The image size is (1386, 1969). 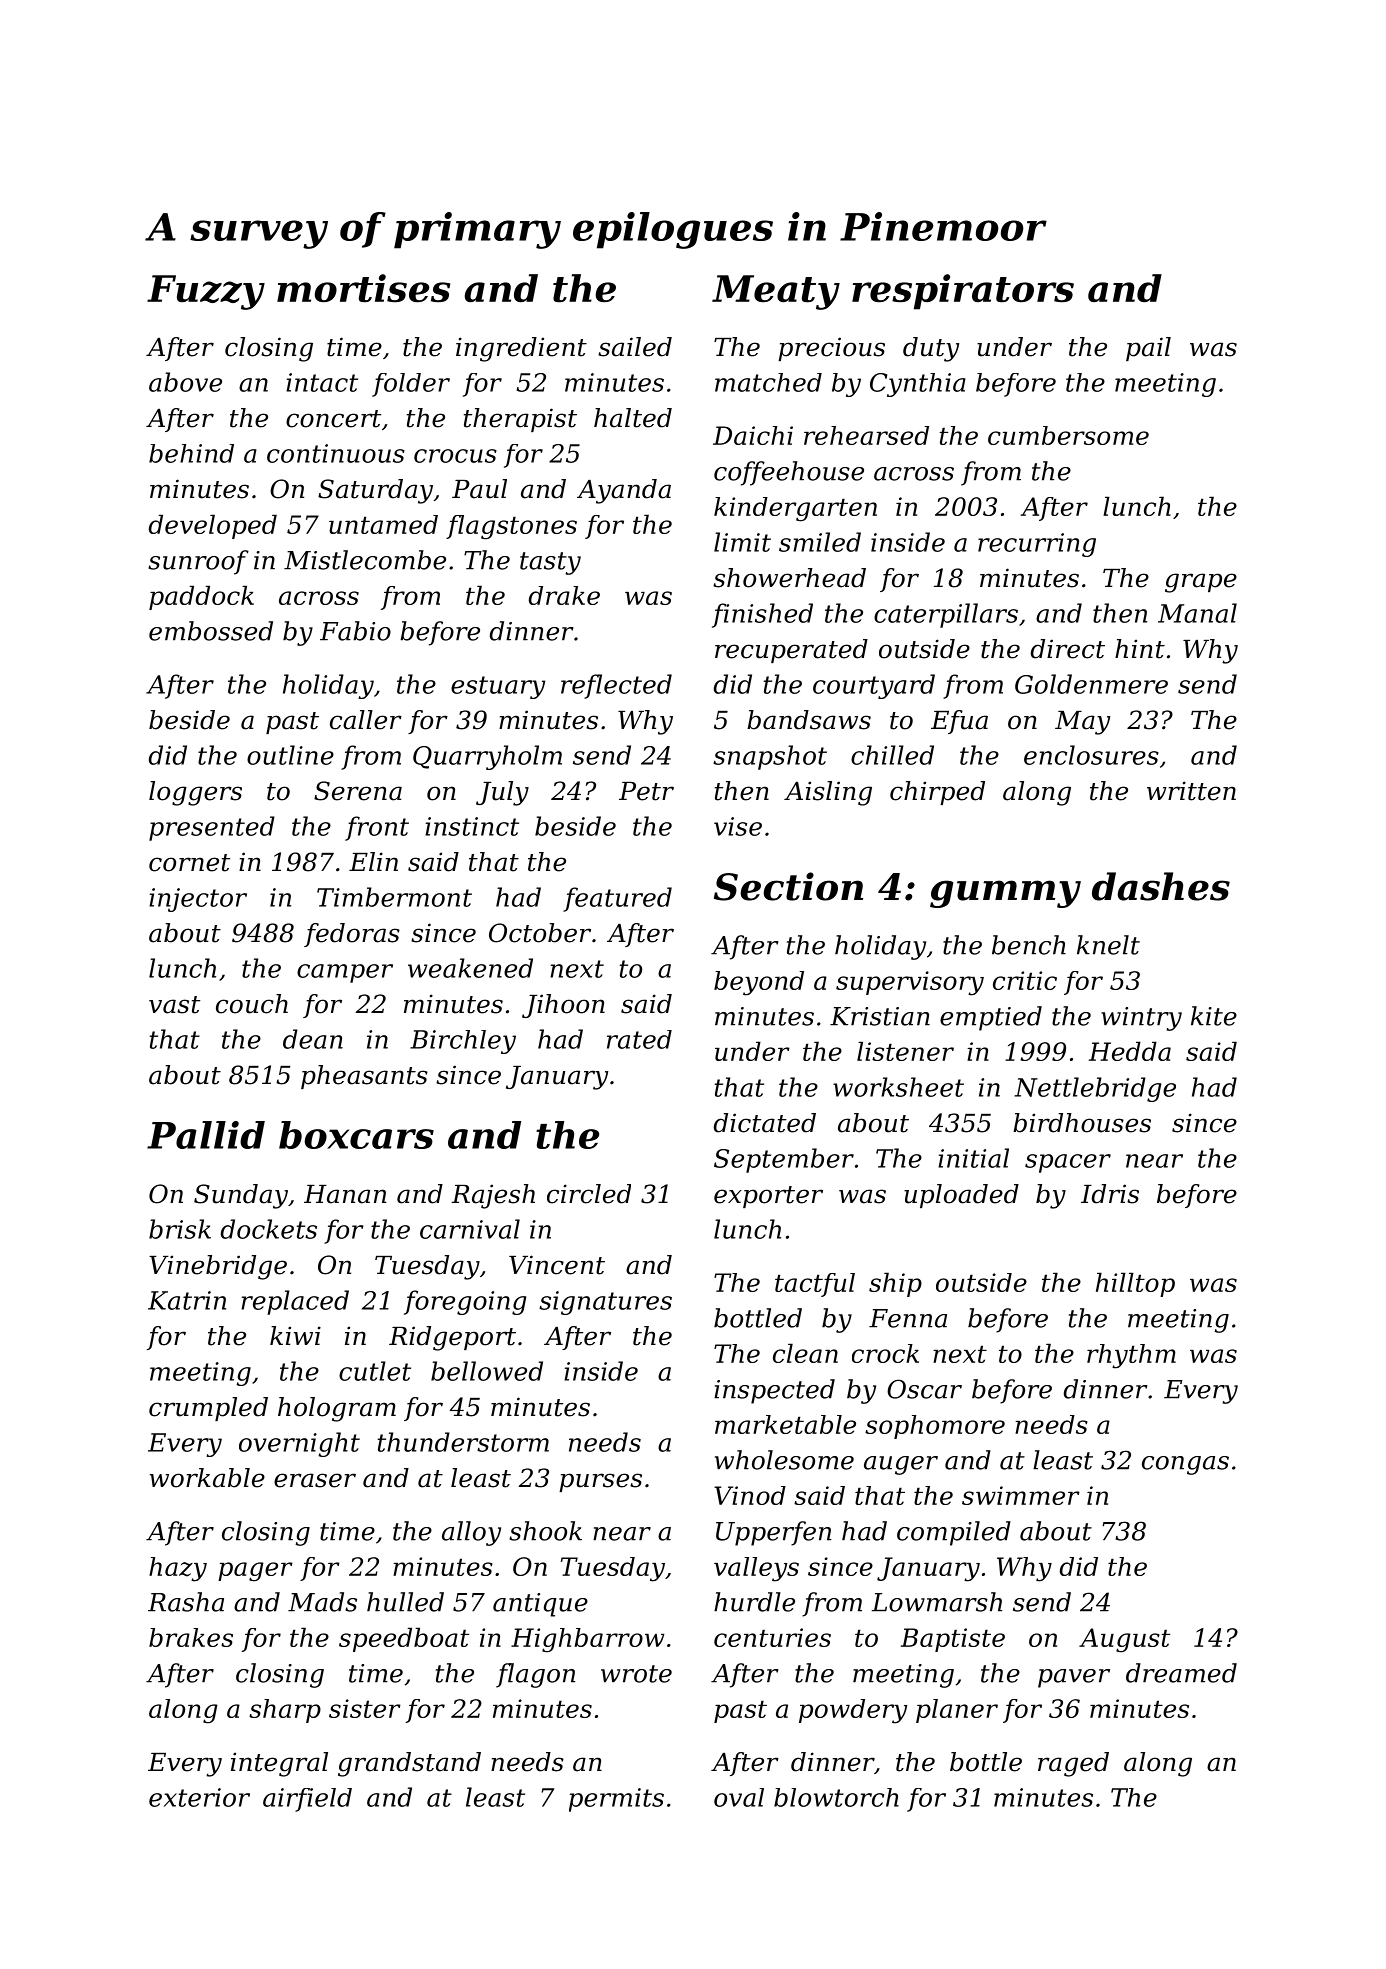 What do you see at coordinates (739, 1797) in the document?
I see `oval` at bounding box center [739, 1797].
